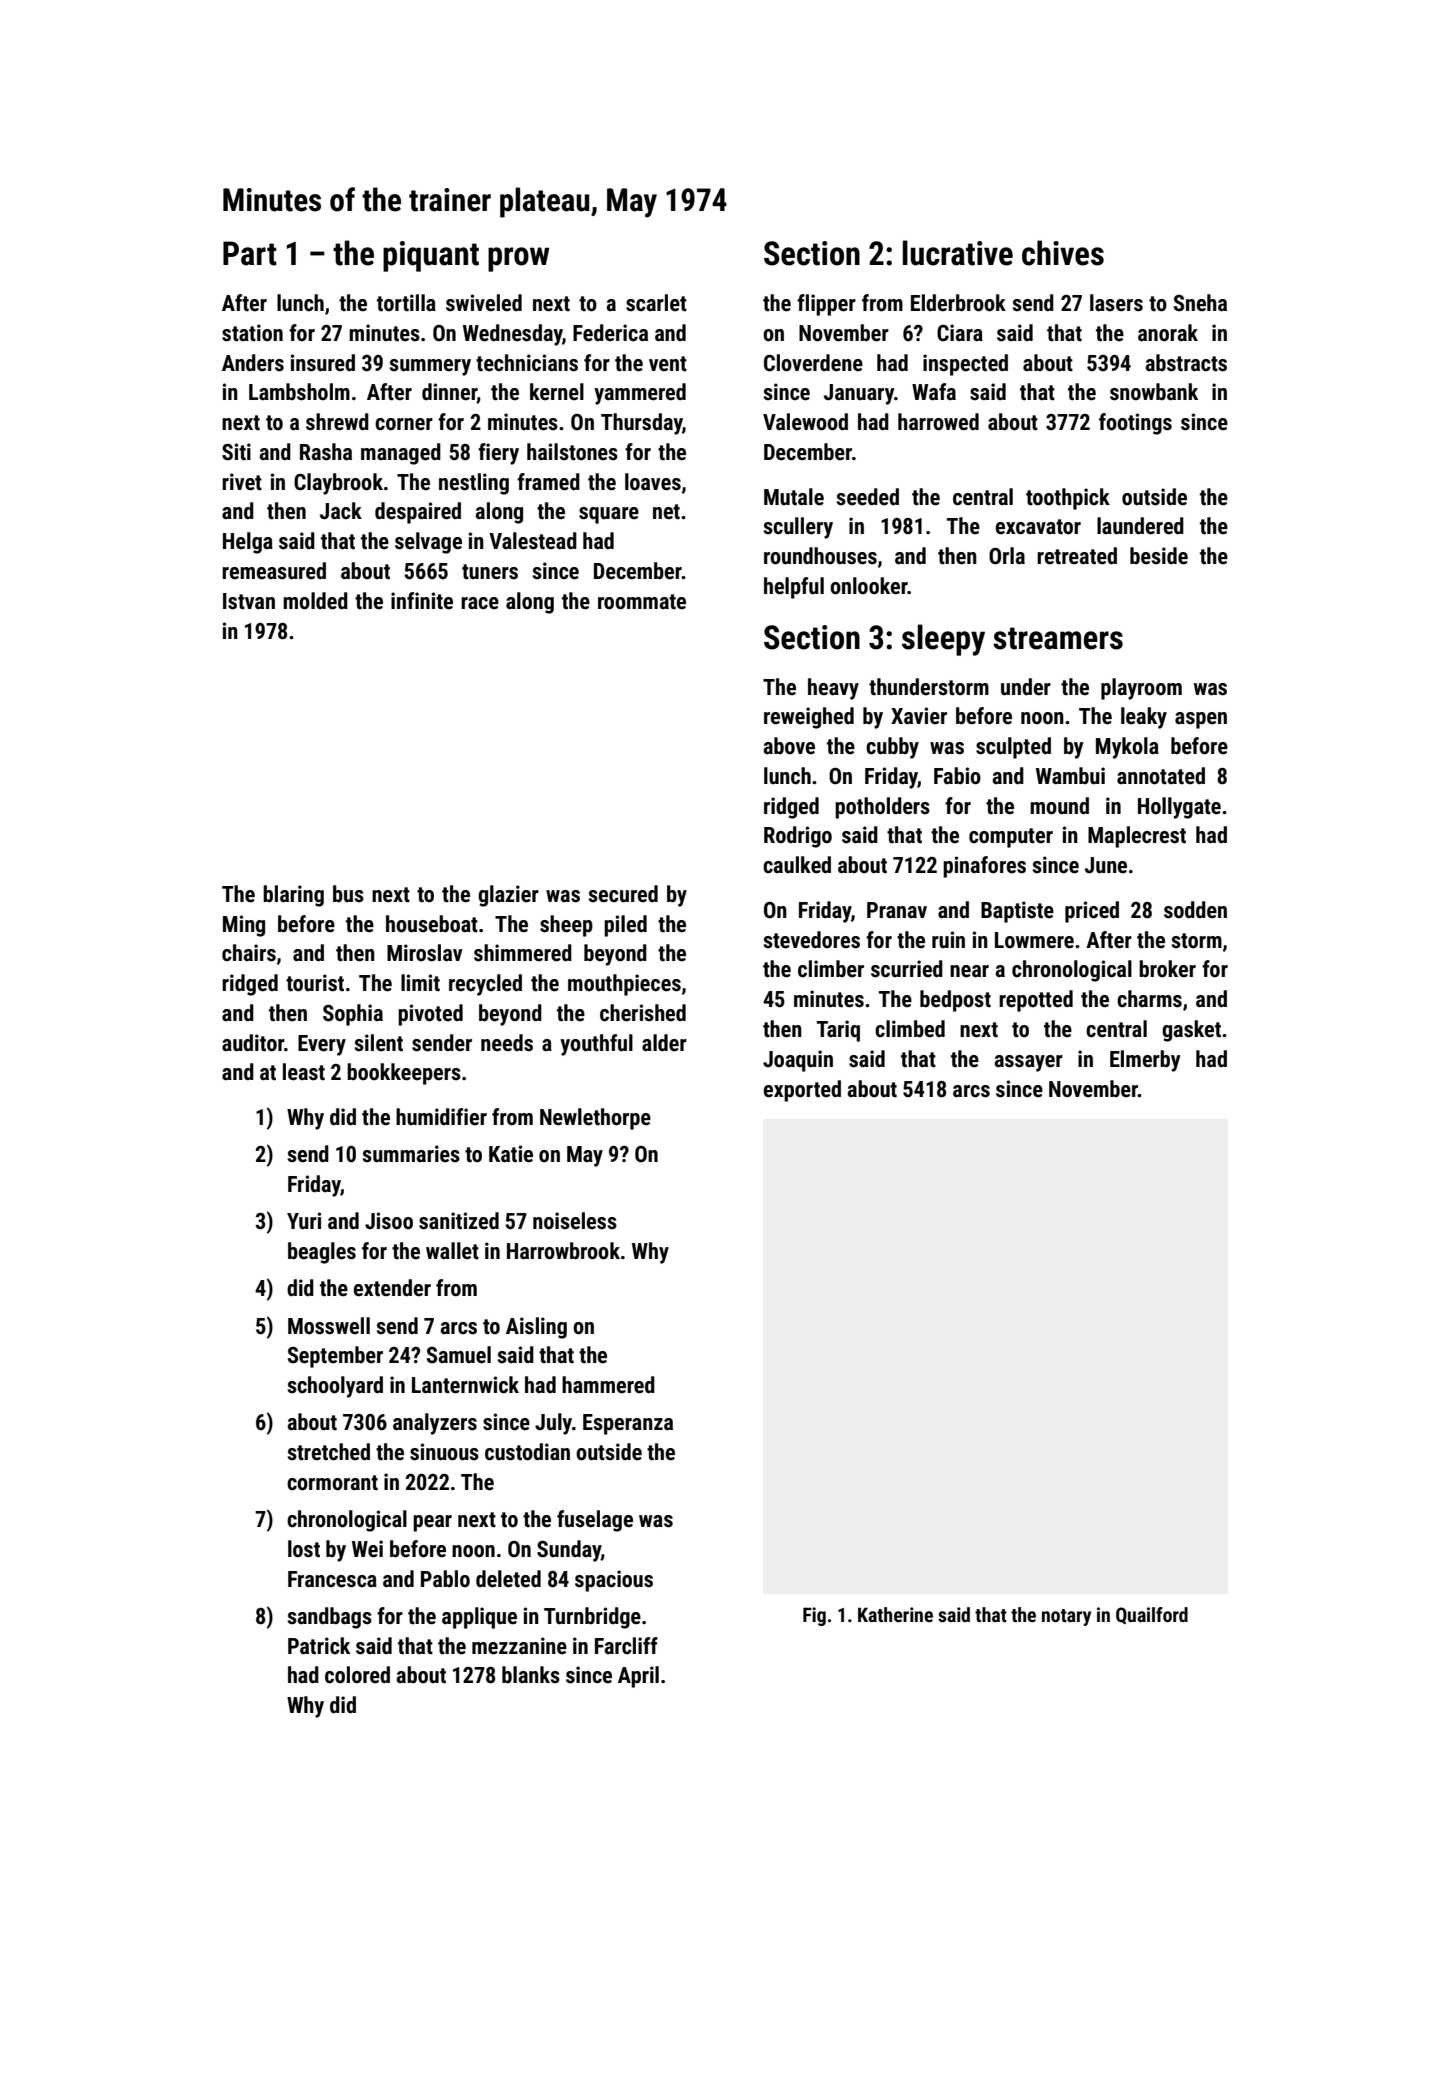  I want to click on cormorant, so click(332, 1483).
